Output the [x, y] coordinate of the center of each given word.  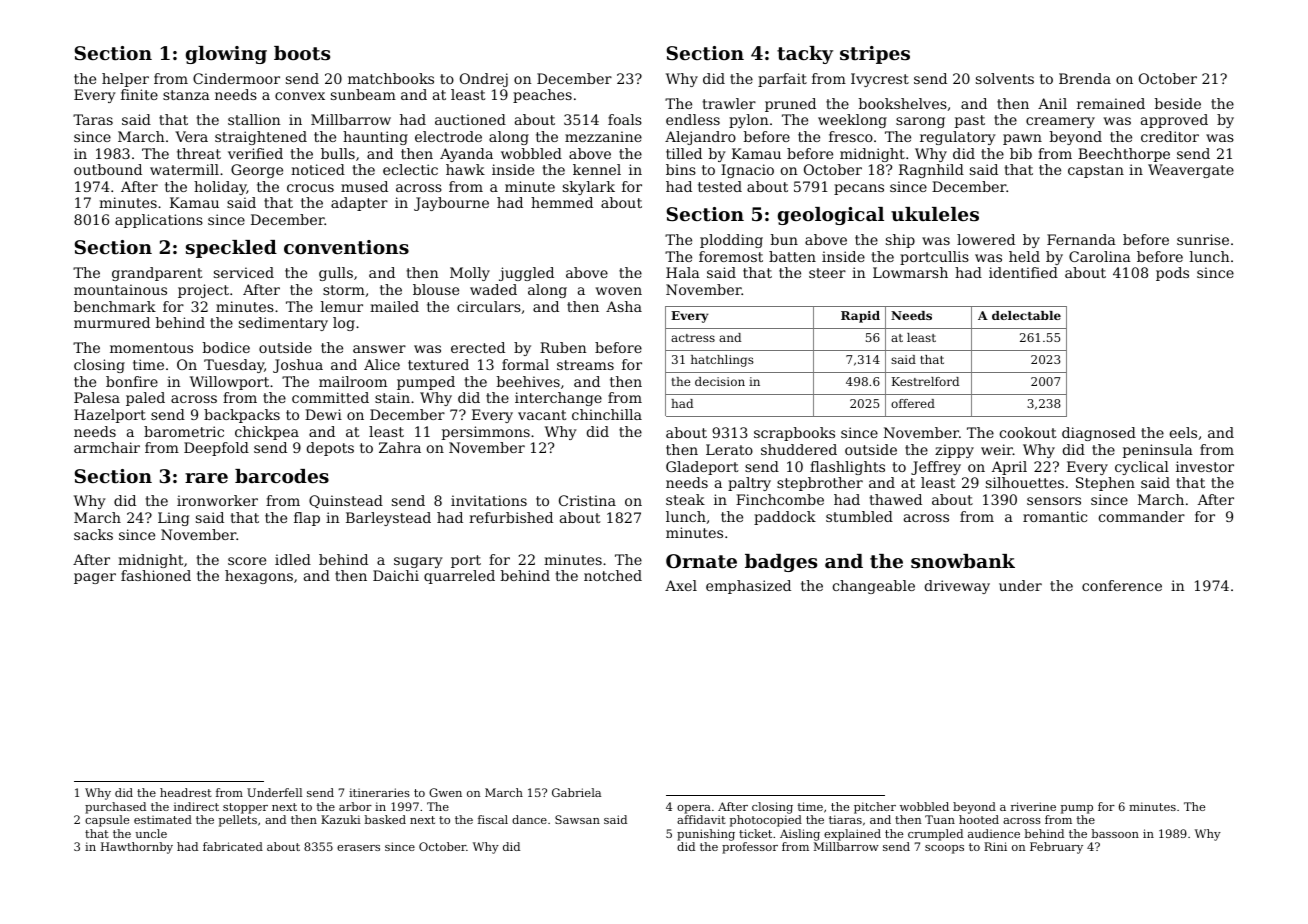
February [1056, 848]
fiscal [493, 819]
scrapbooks [794, 434]
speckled [231, 249]
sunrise [1203, 239]
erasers [358, 848]
